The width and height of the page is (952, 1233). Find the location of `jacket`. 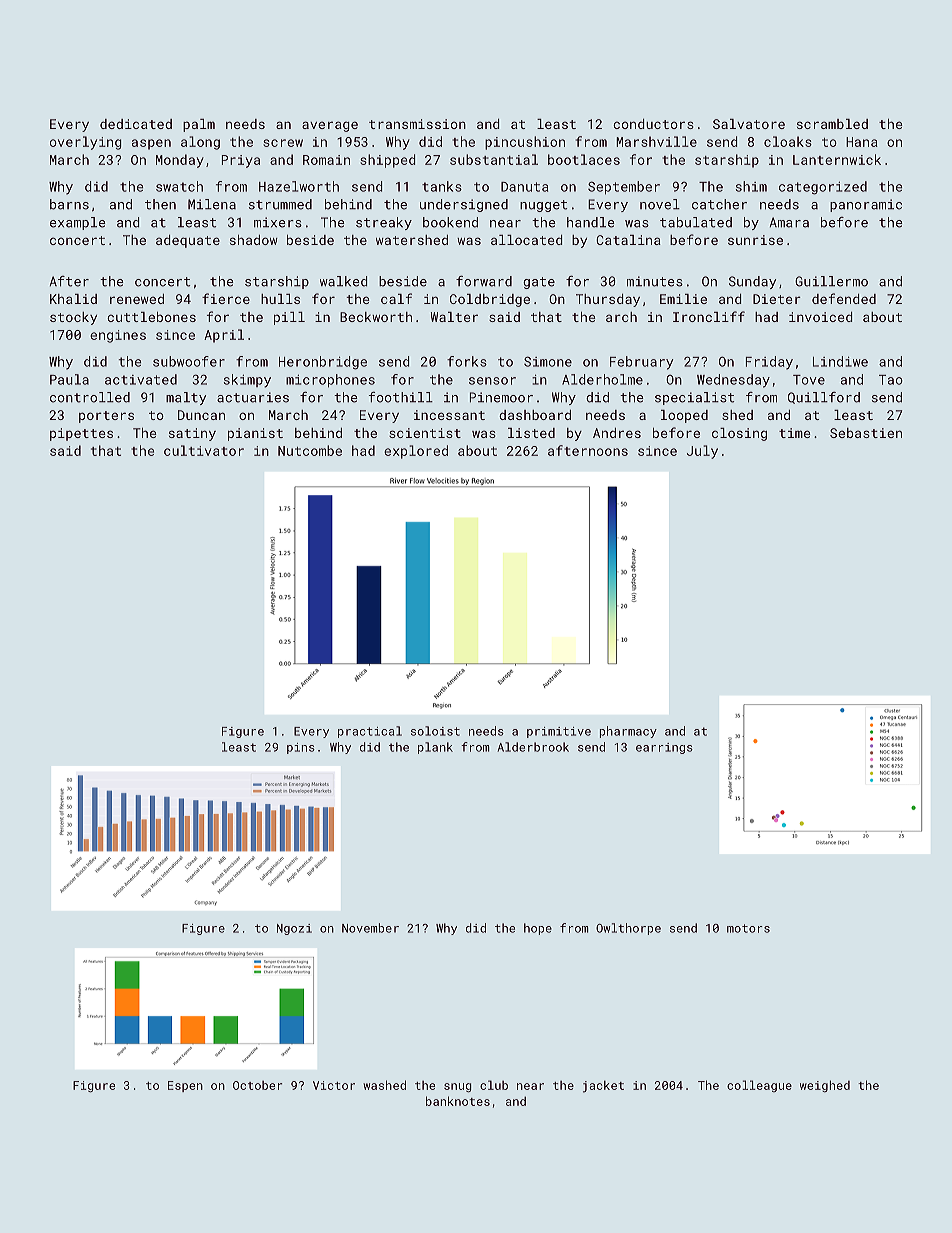

jacket is located at coordinates (603, 1087).
